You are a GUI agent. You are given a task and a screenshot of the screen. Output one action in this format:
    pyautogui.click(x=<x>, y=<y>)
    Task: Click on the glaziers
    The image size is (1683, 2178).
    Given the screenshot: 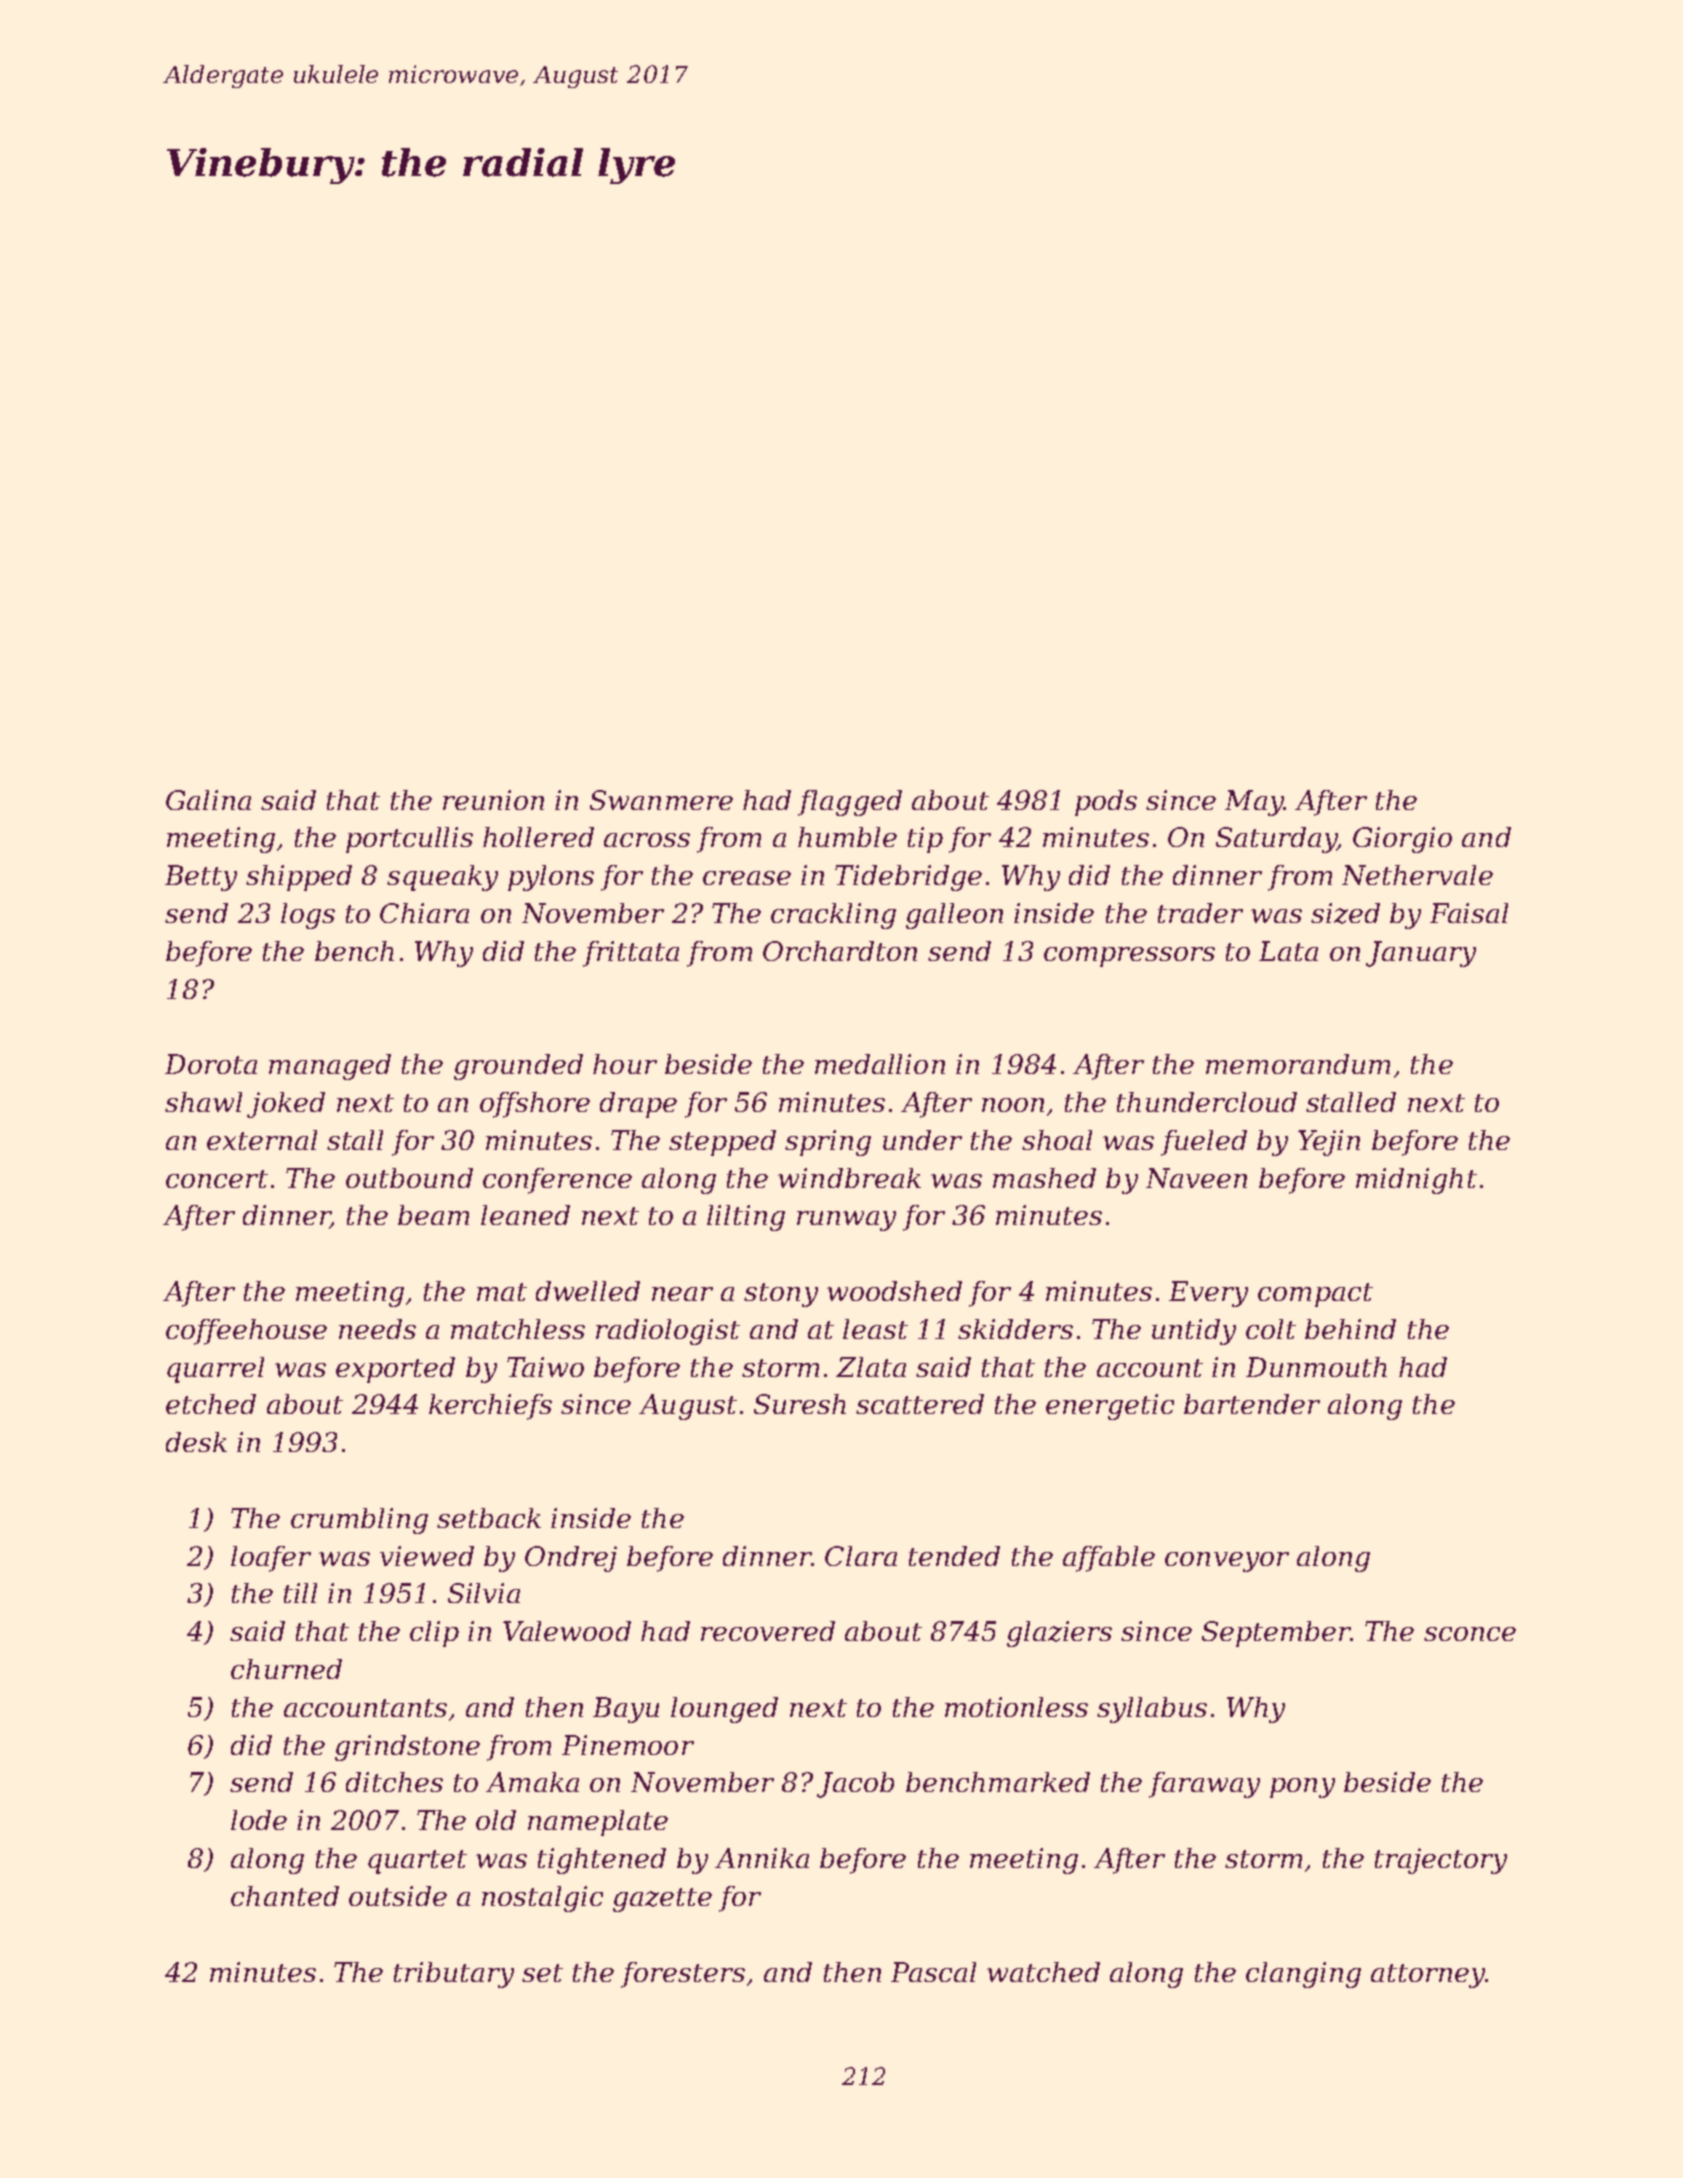 What is the action you would take?
    pyautogui.click(x=1059, y=1634)
